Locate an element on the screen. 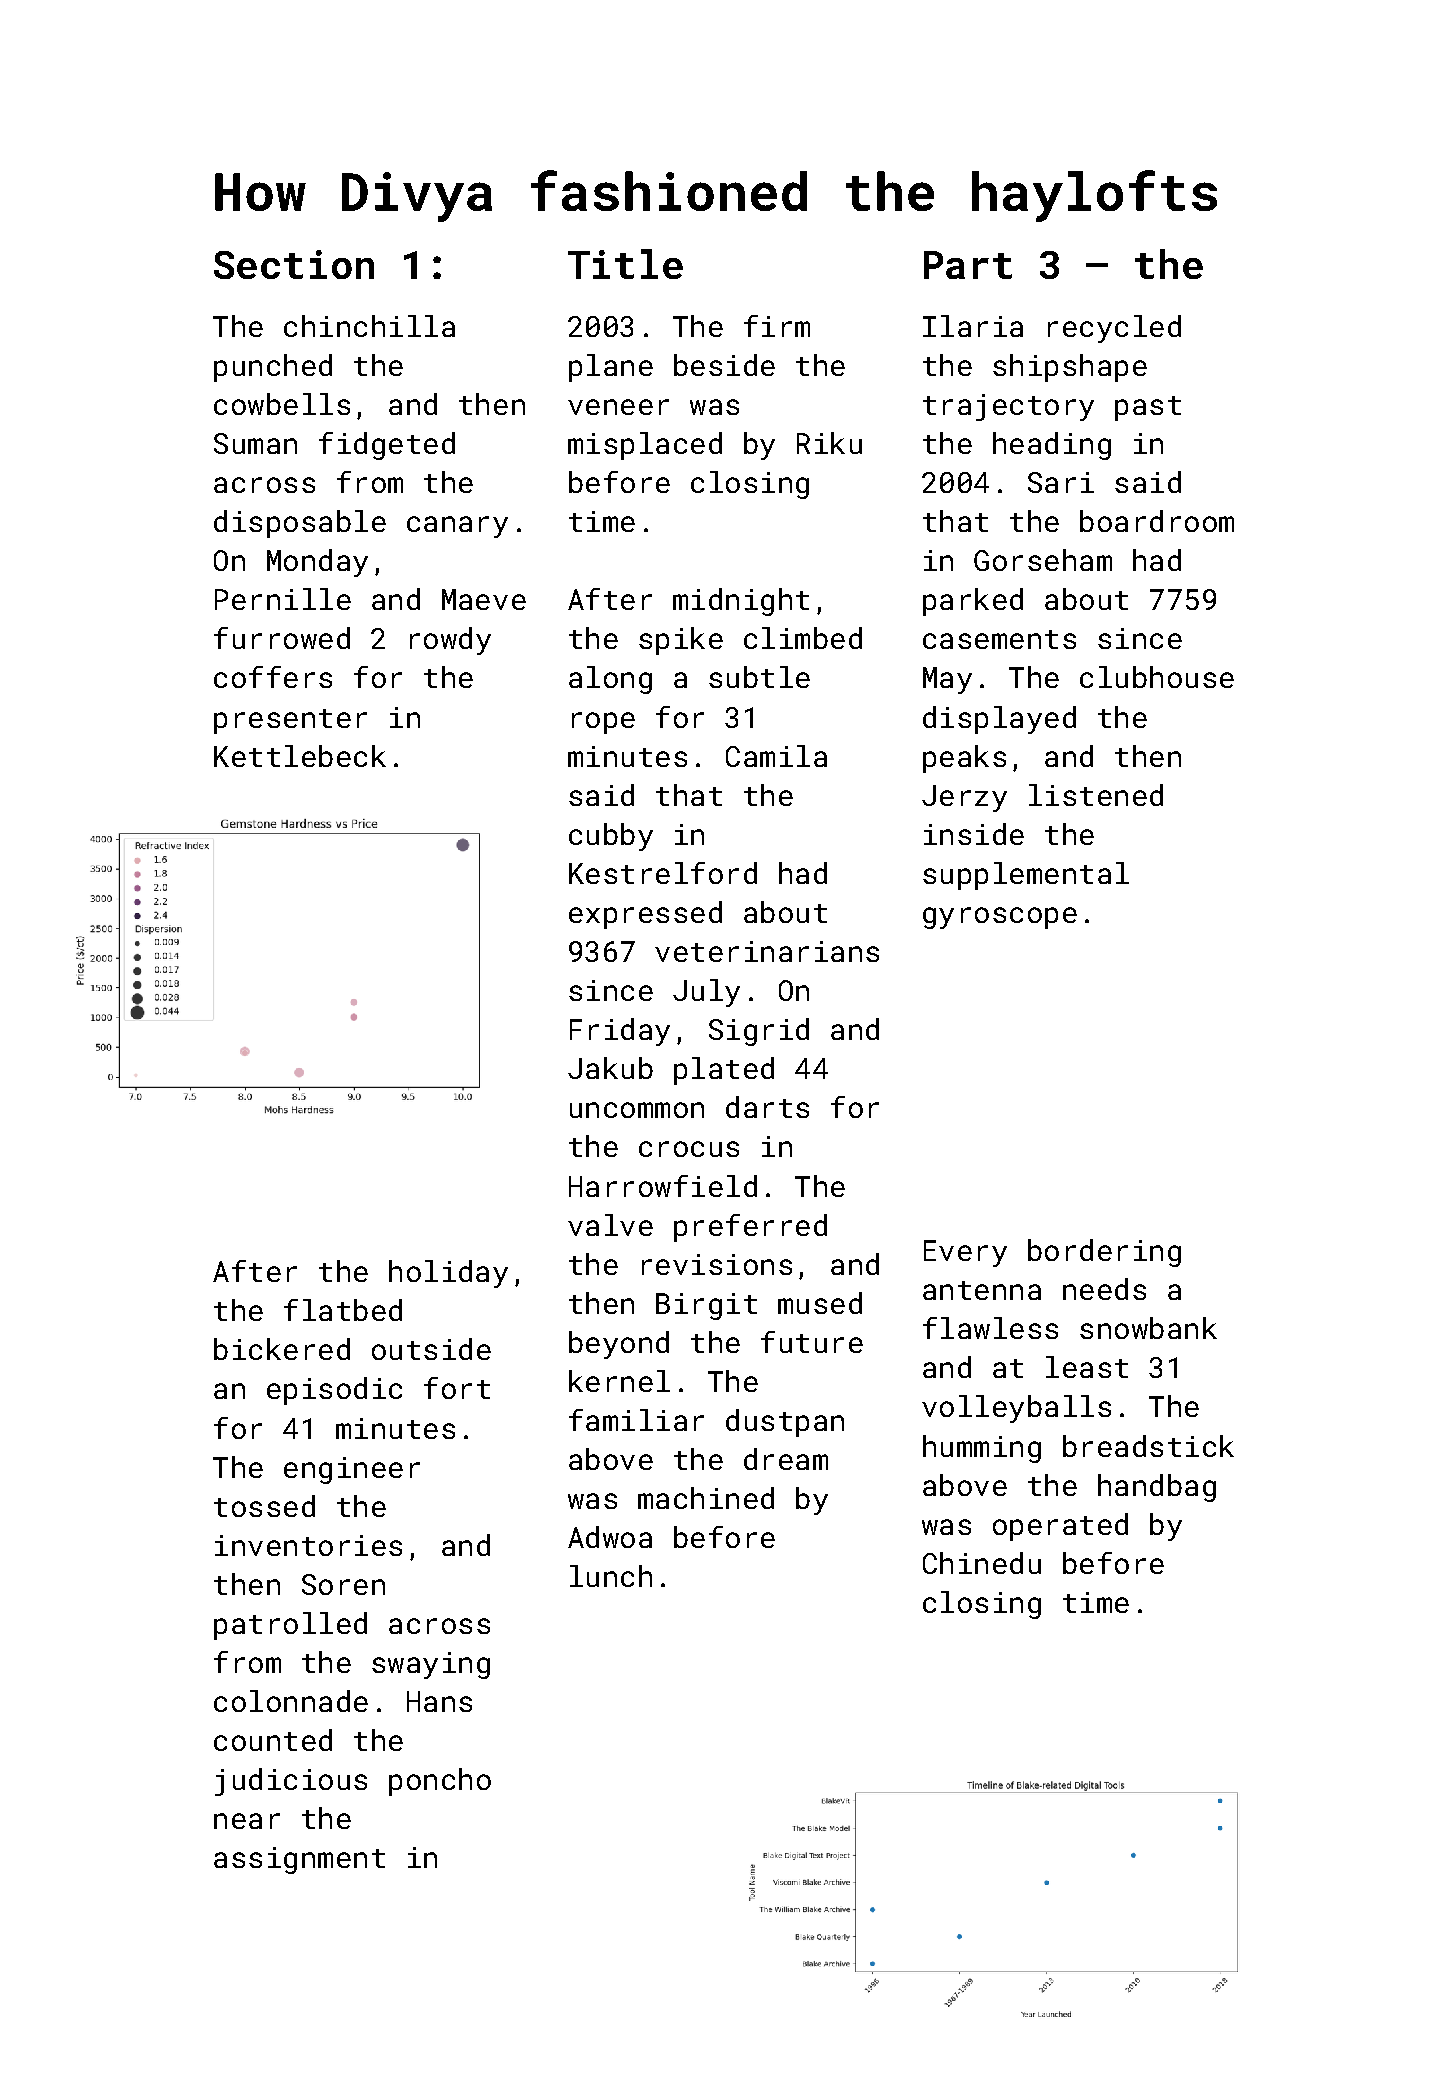  gyroscope is located at coordinates (1000, 918).
